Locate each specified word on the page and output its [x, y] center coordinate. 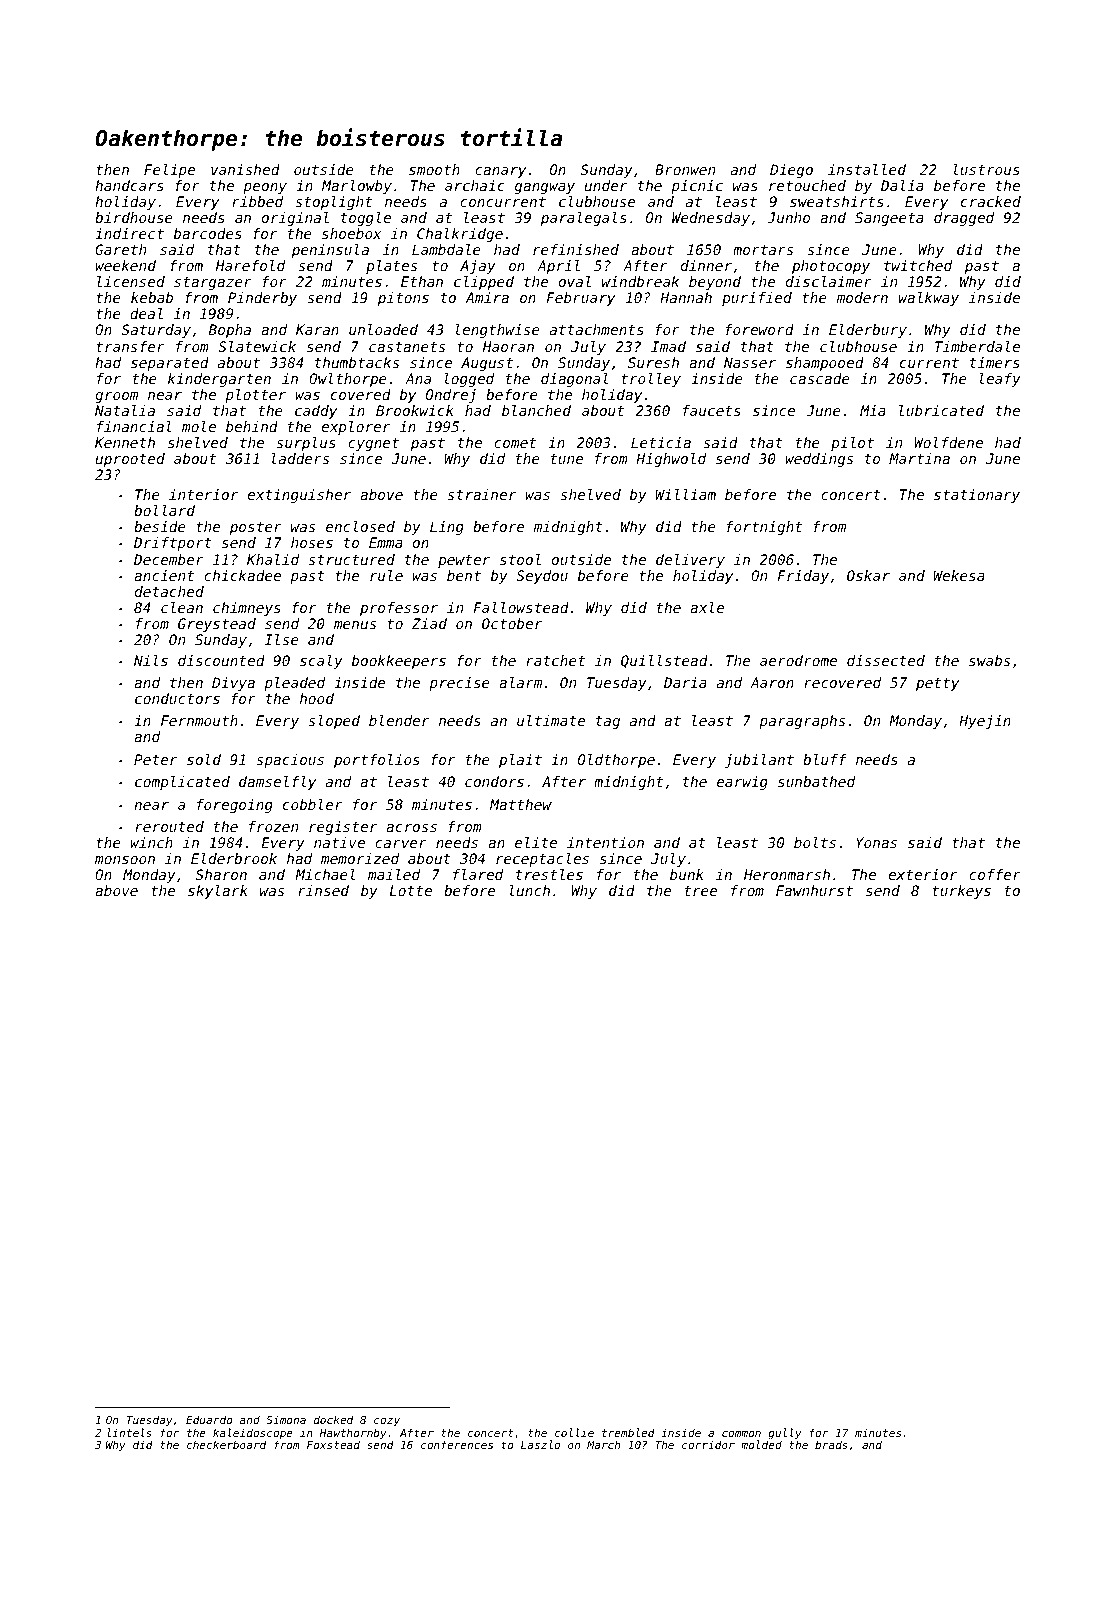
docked [333, 1419]
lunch [530, 890]
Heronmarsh [787, 874]
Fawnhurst [814, 890]
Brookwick [415, 410]
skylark [218, 892]
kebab [152, 297]
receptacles [542, 860]
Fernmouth [199, 720]
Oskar [868, 575]
